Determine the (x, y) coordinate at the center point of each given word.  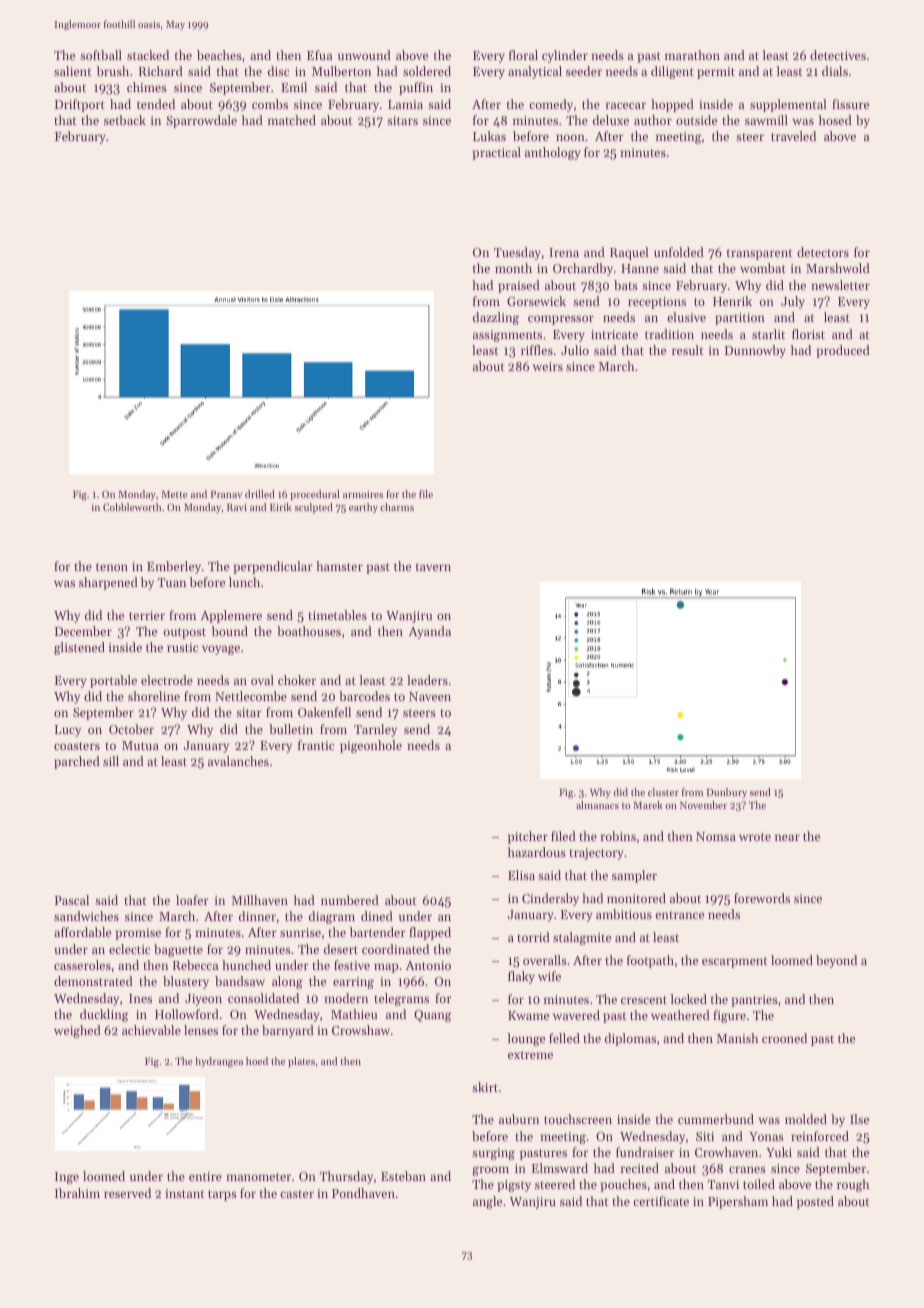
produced (843, 351)
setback (125, 120)
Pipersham (738, 1202)
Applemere (231, 616)
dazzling (496, 318)
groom (490, 1171)
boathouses (309, 631)
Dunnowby (755, 351)
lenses (201, 1030)
